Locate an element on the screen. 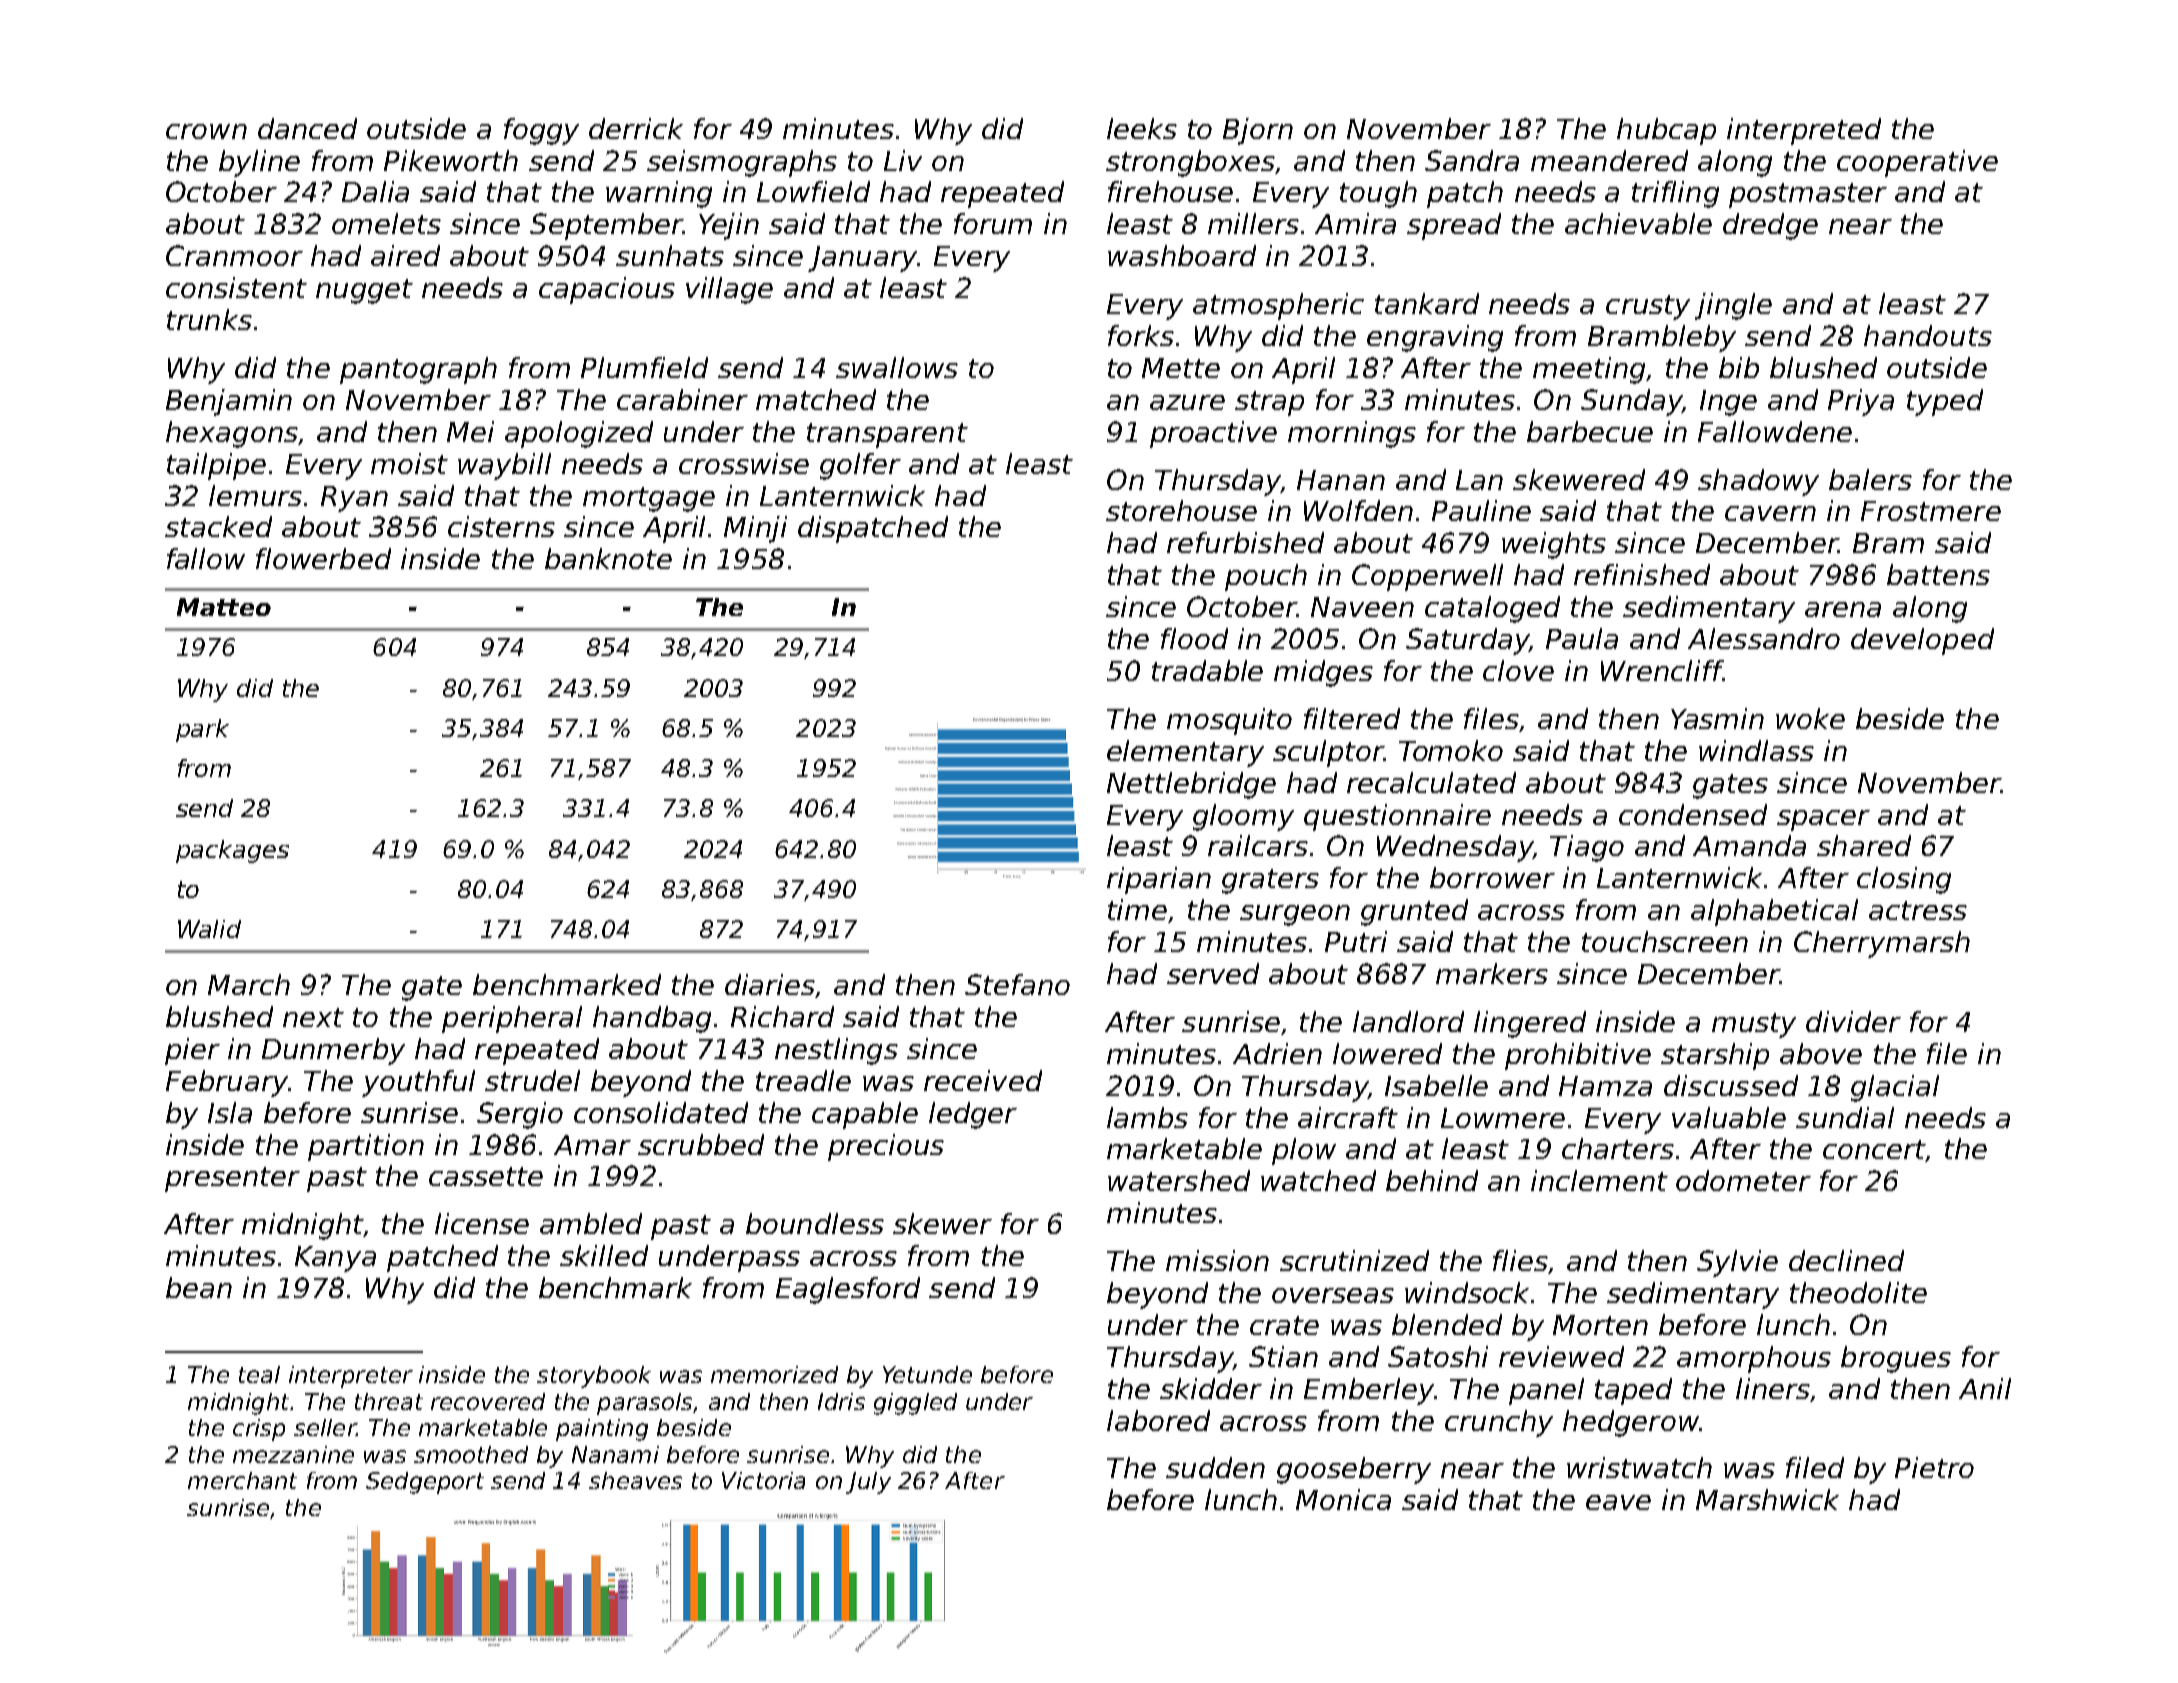  diaries is located at coordinates (770, 986).
